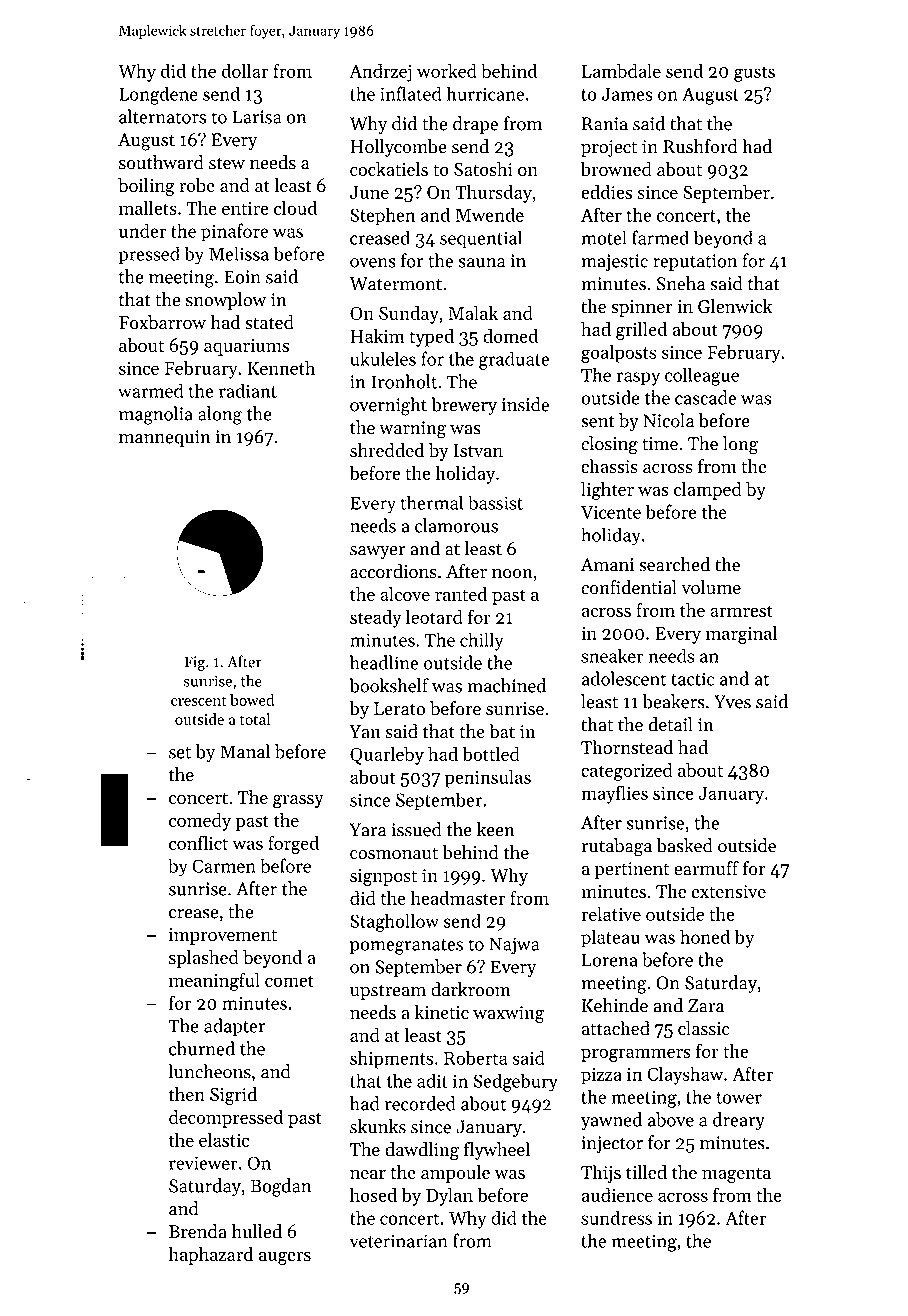  I want to click on clamped, so click(708, 491).
